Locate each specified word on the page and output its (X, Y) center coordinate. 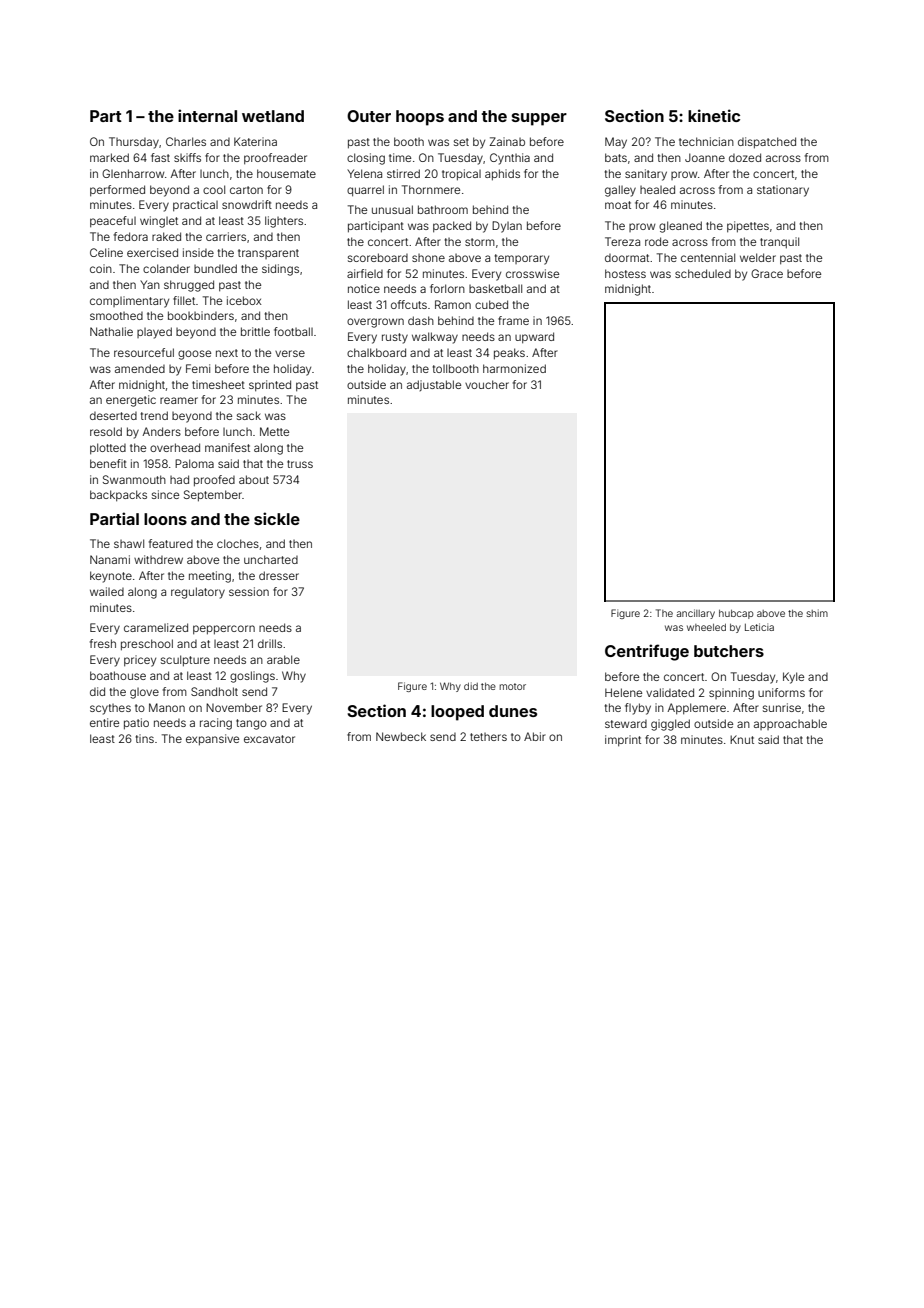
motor (512, 686)
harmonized (514, 368)
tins (145, 738)
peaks (509, 354)
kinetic (714, 115)
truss (300, 464)
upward (534, 337)
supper (539, 119)
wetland (273, 116)
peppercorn (224, 630)
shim (817, 613)
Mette (274, 431)
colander (166, 268)
